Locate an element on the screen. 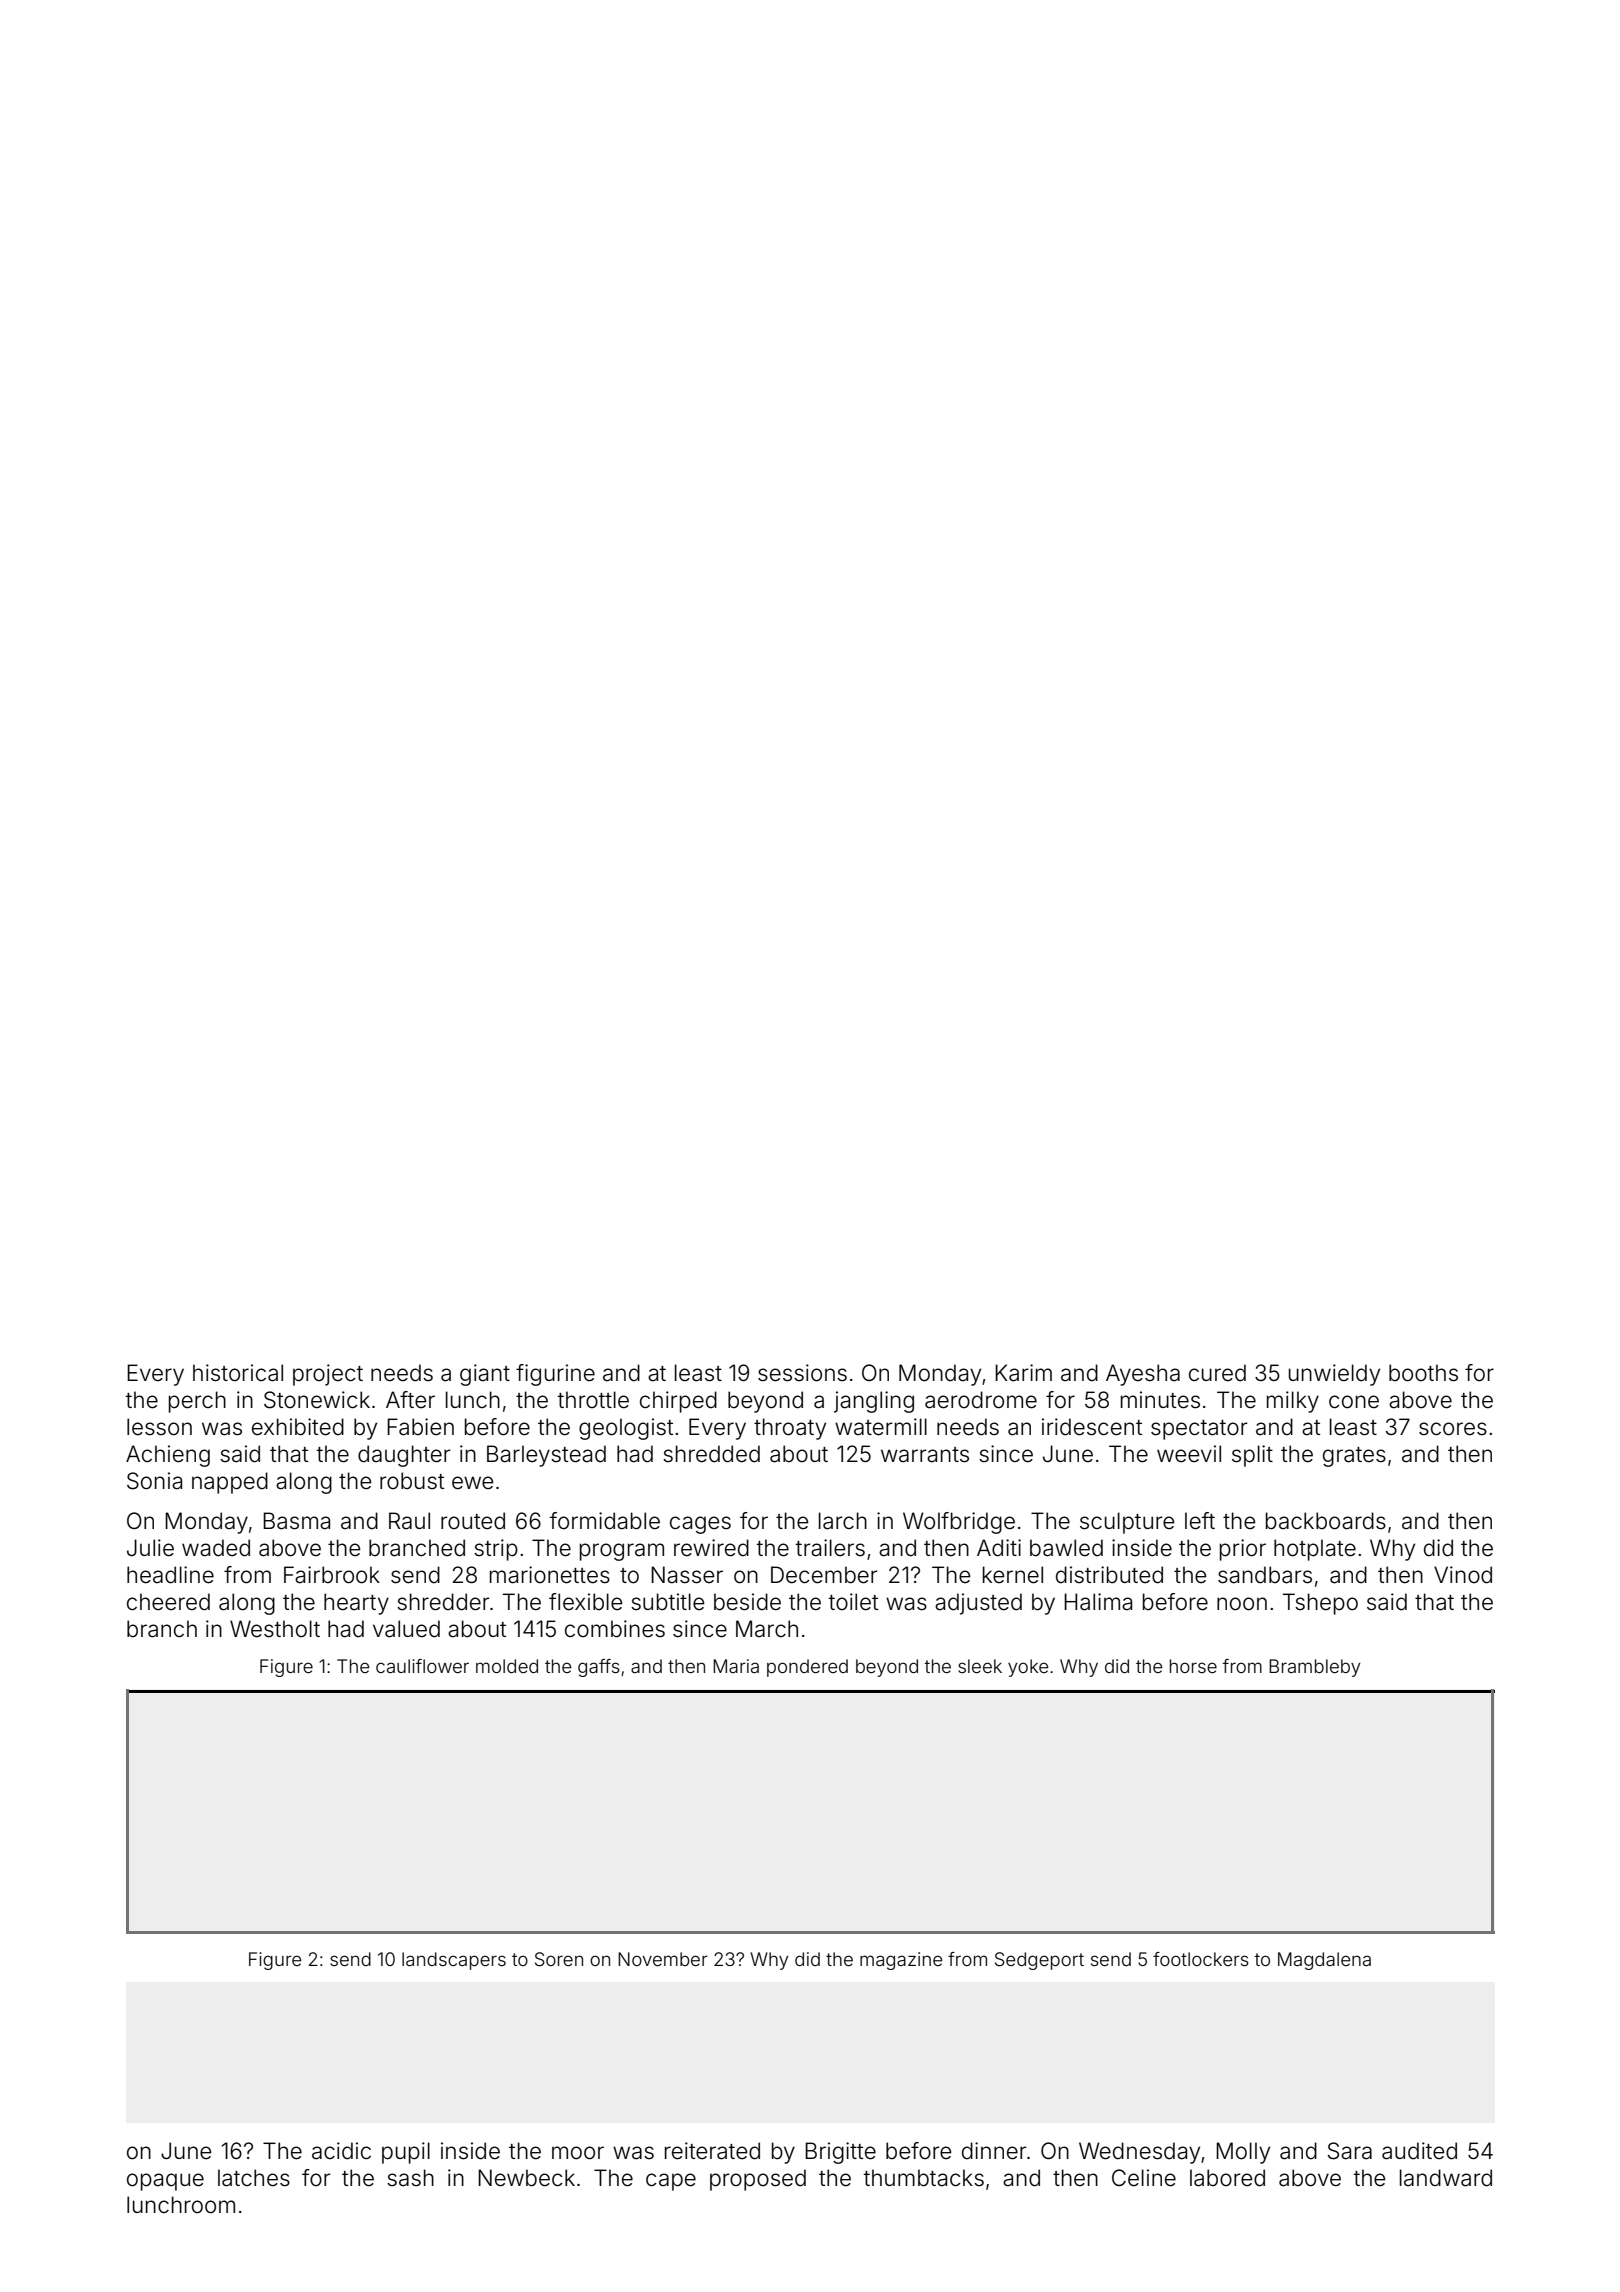 Image resolution: width=1620 pixels, height=2292 pixels. cauliflower is located at coordinates (422, 1666).
